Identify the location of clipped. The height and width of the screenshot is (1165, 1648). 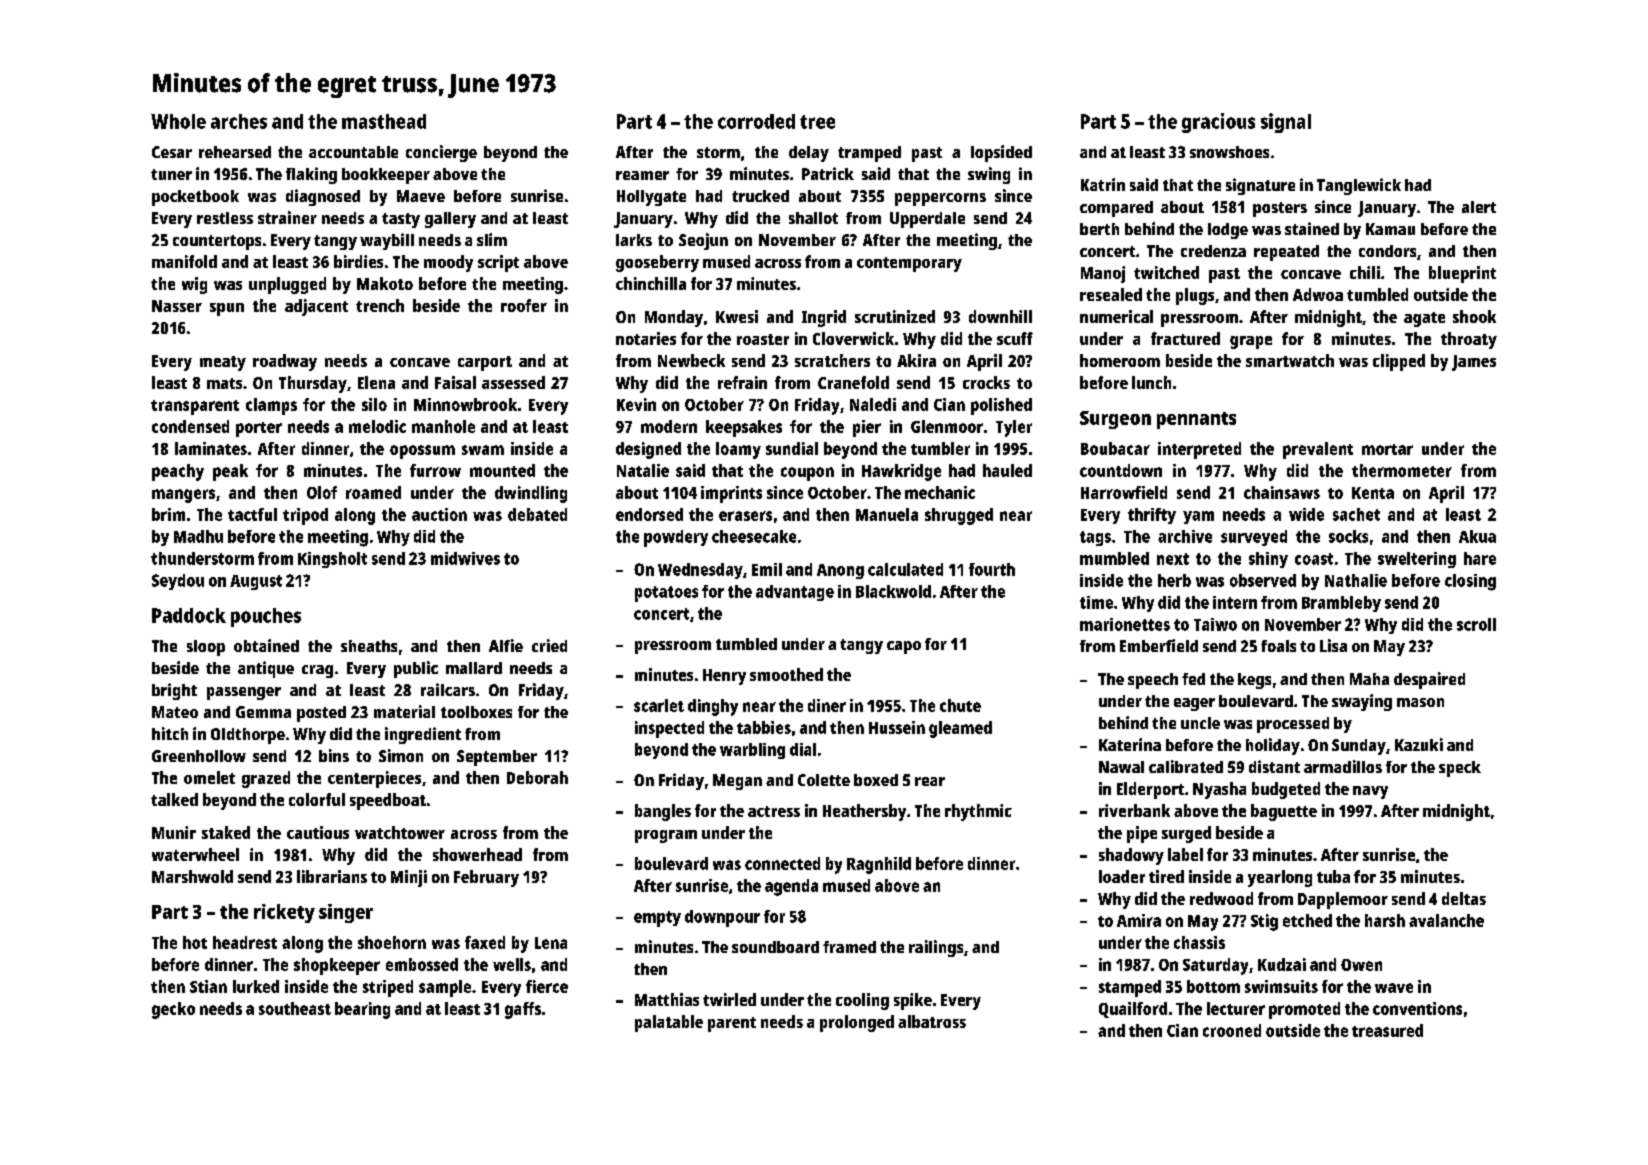
(1399, 362).
